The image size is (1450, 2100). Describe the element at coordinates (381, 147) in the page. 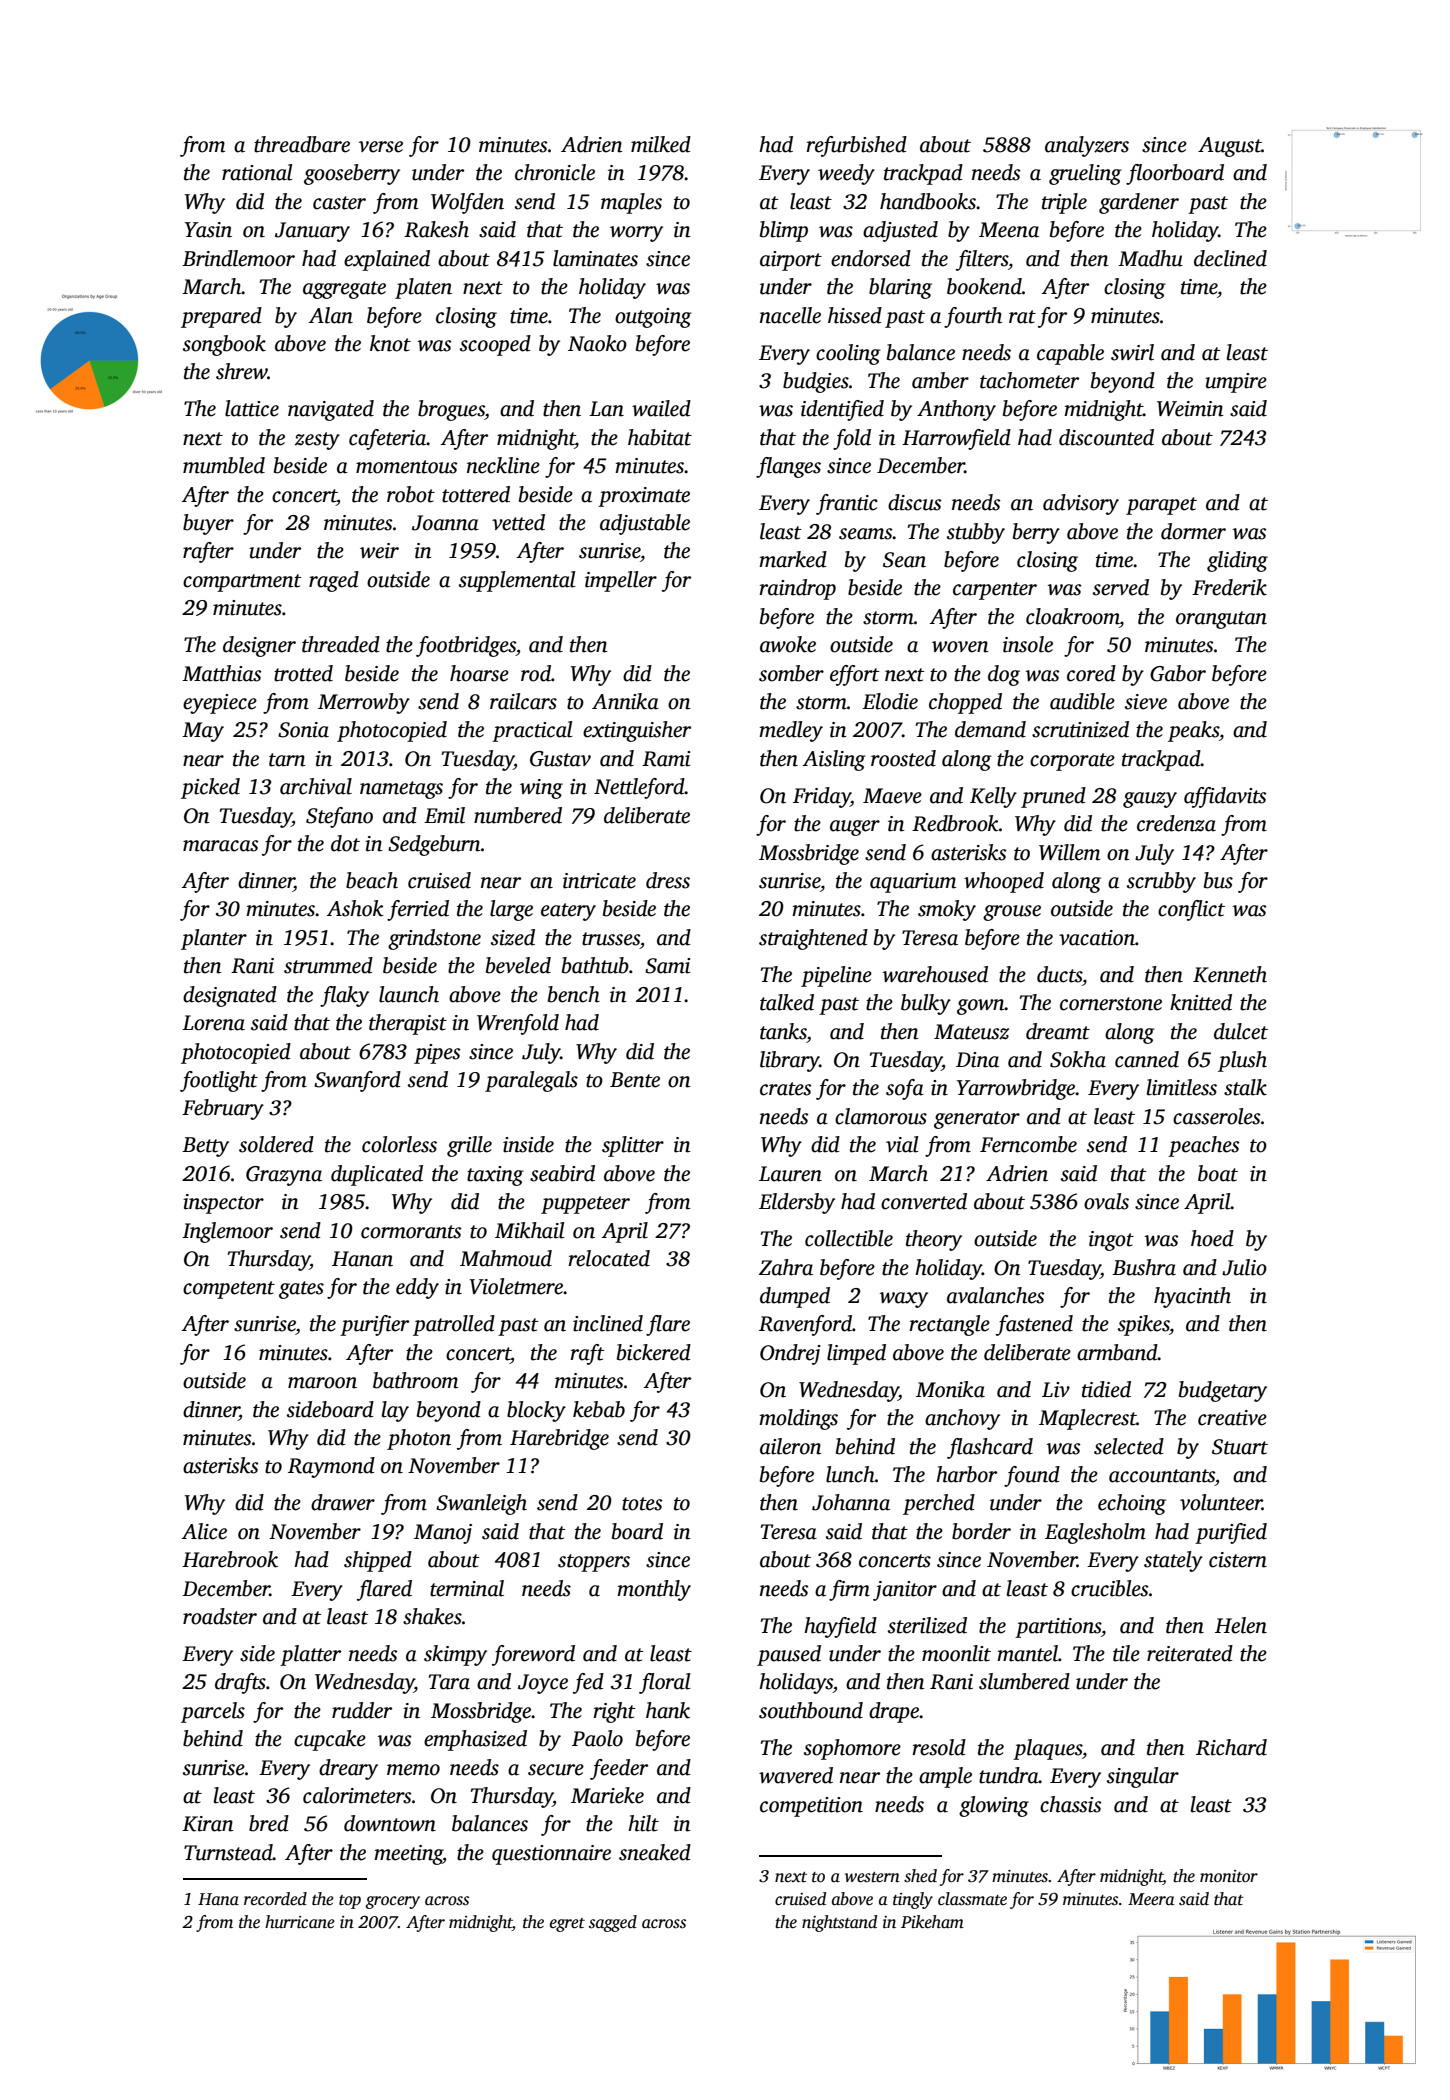

I see `verse` at that location.
